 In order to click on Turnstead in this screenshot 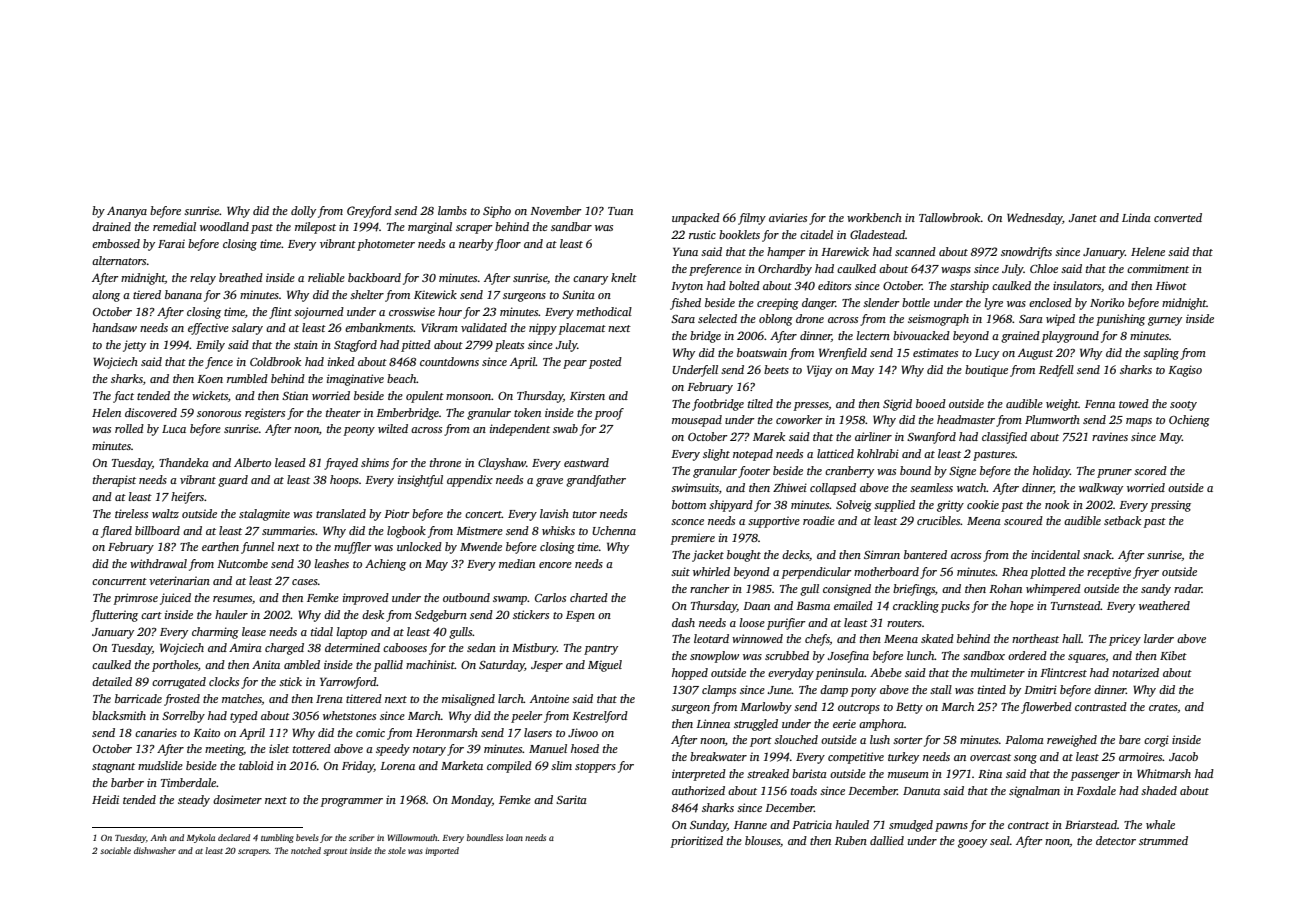, I will do `click(1076, 605)`.
